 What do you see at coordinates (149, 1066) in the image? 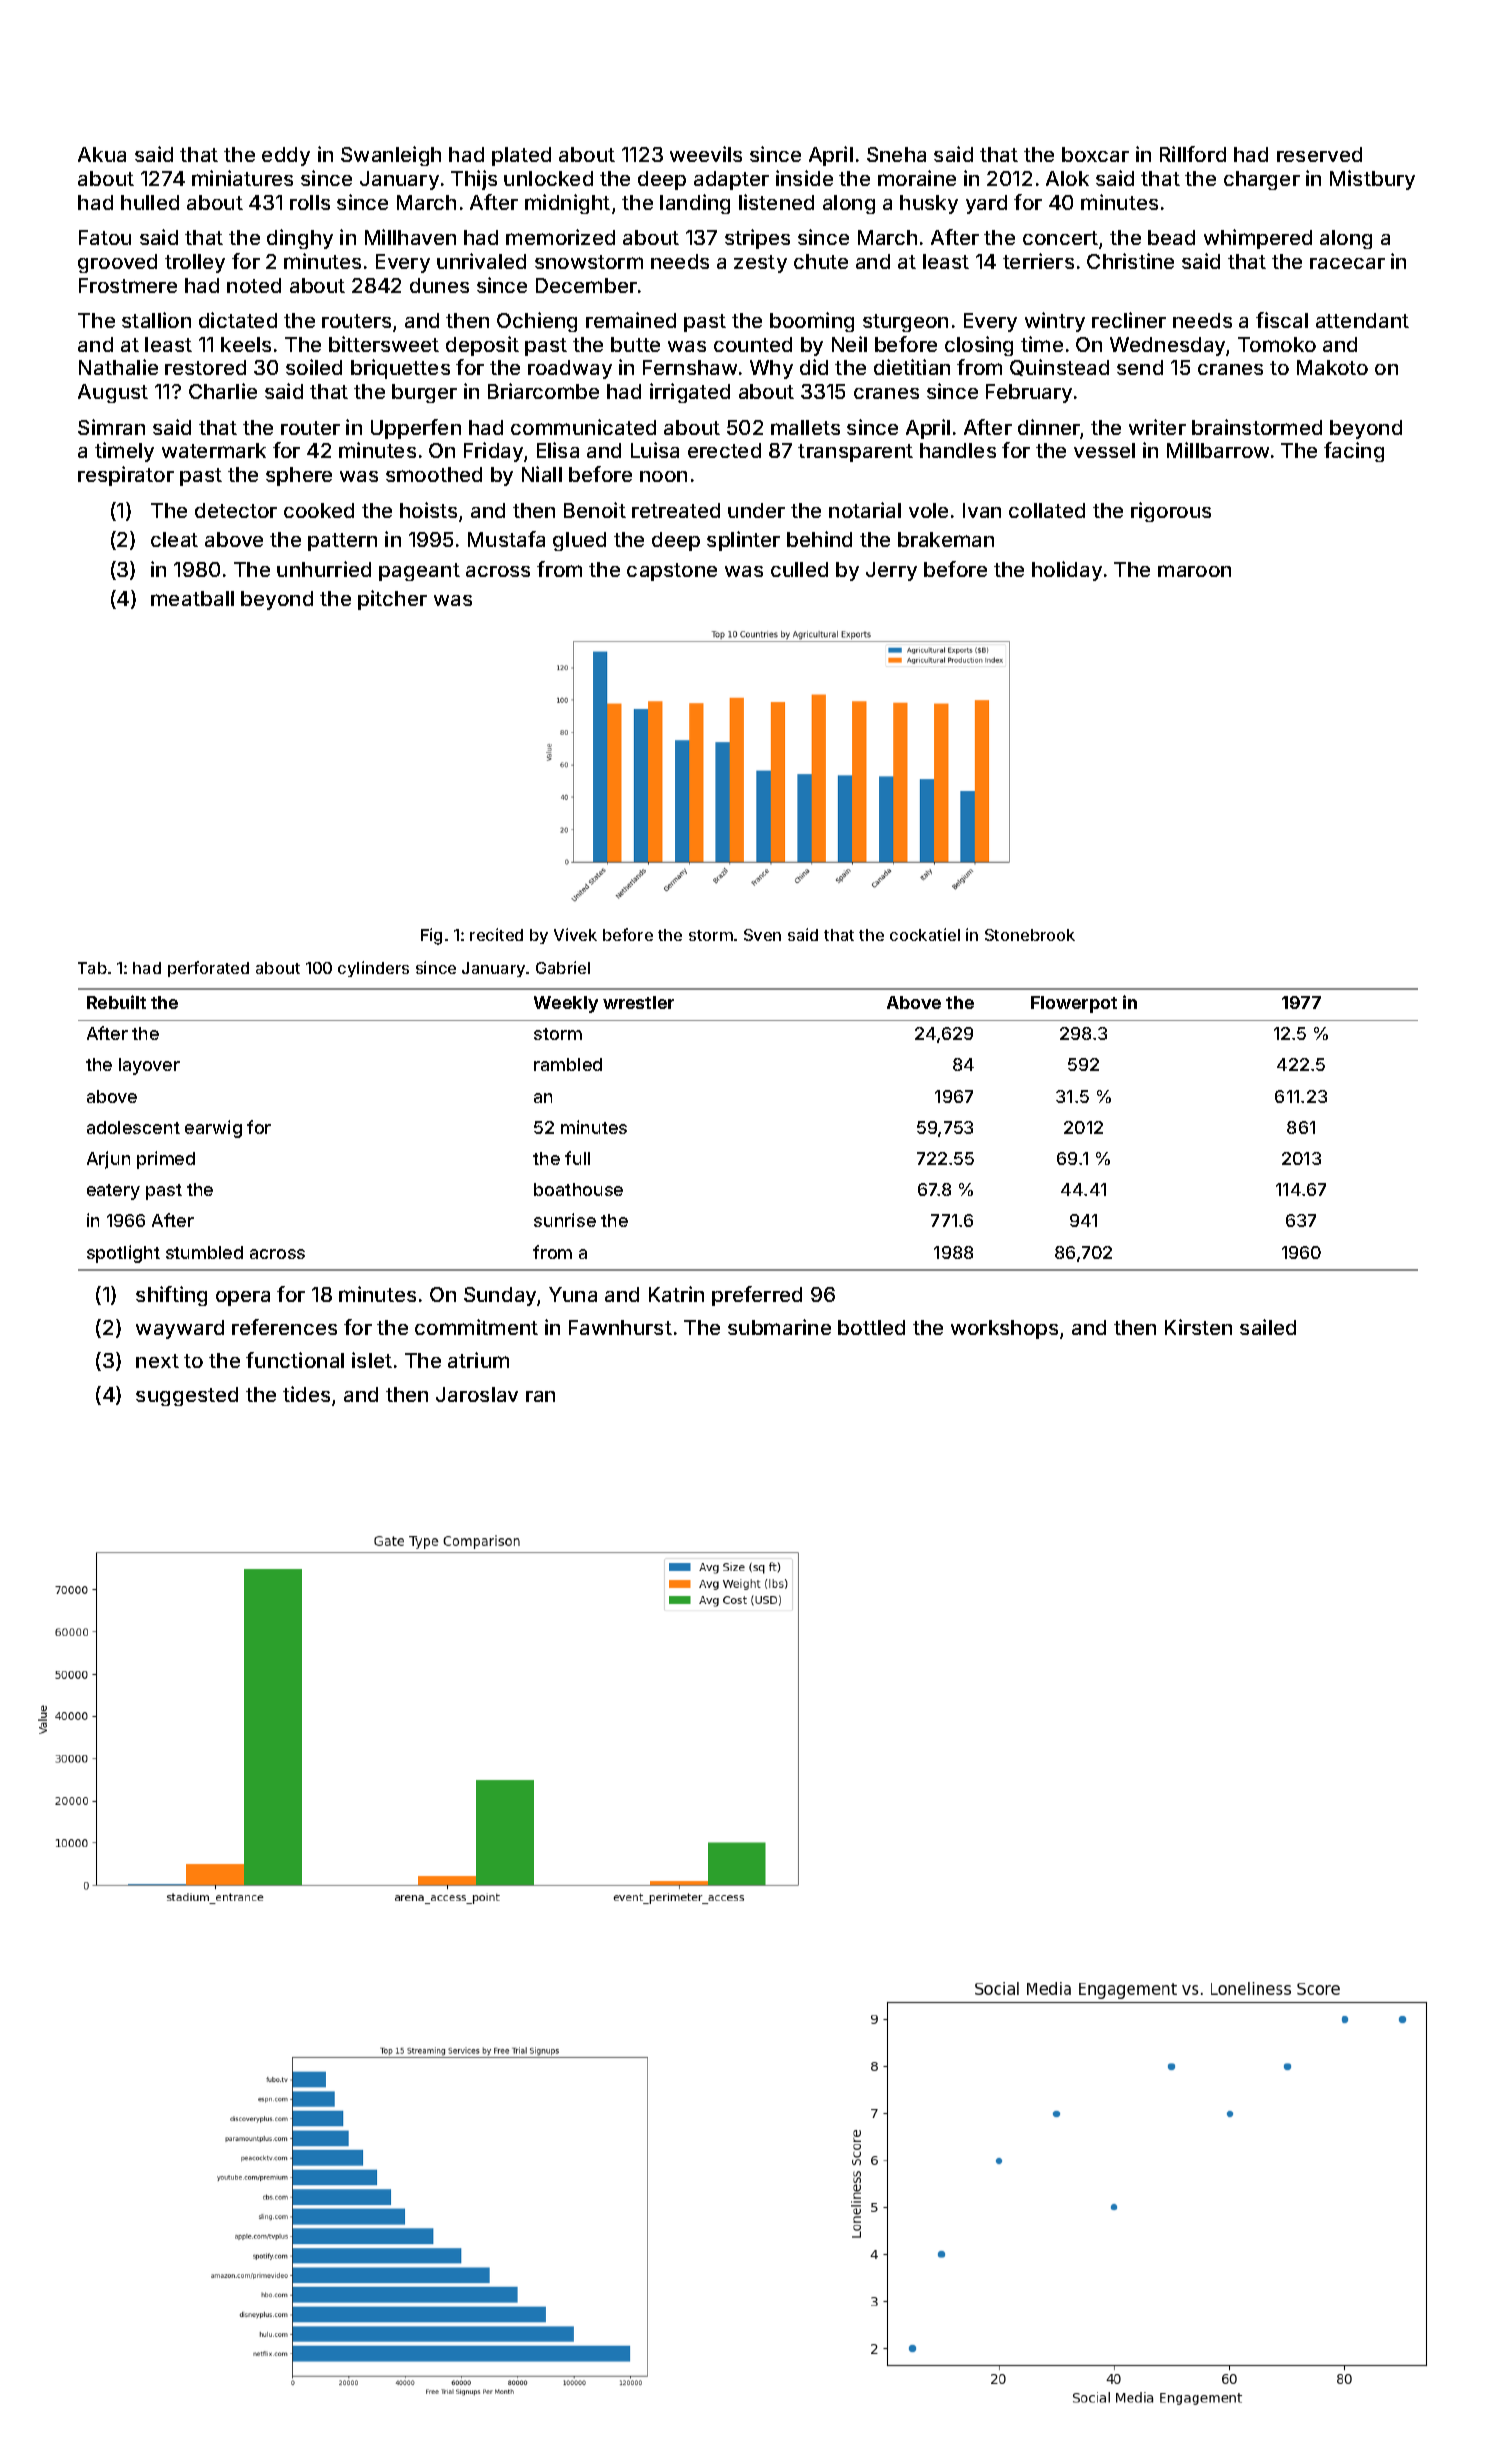
I see `layover` at bounding box center [149, 1066].
